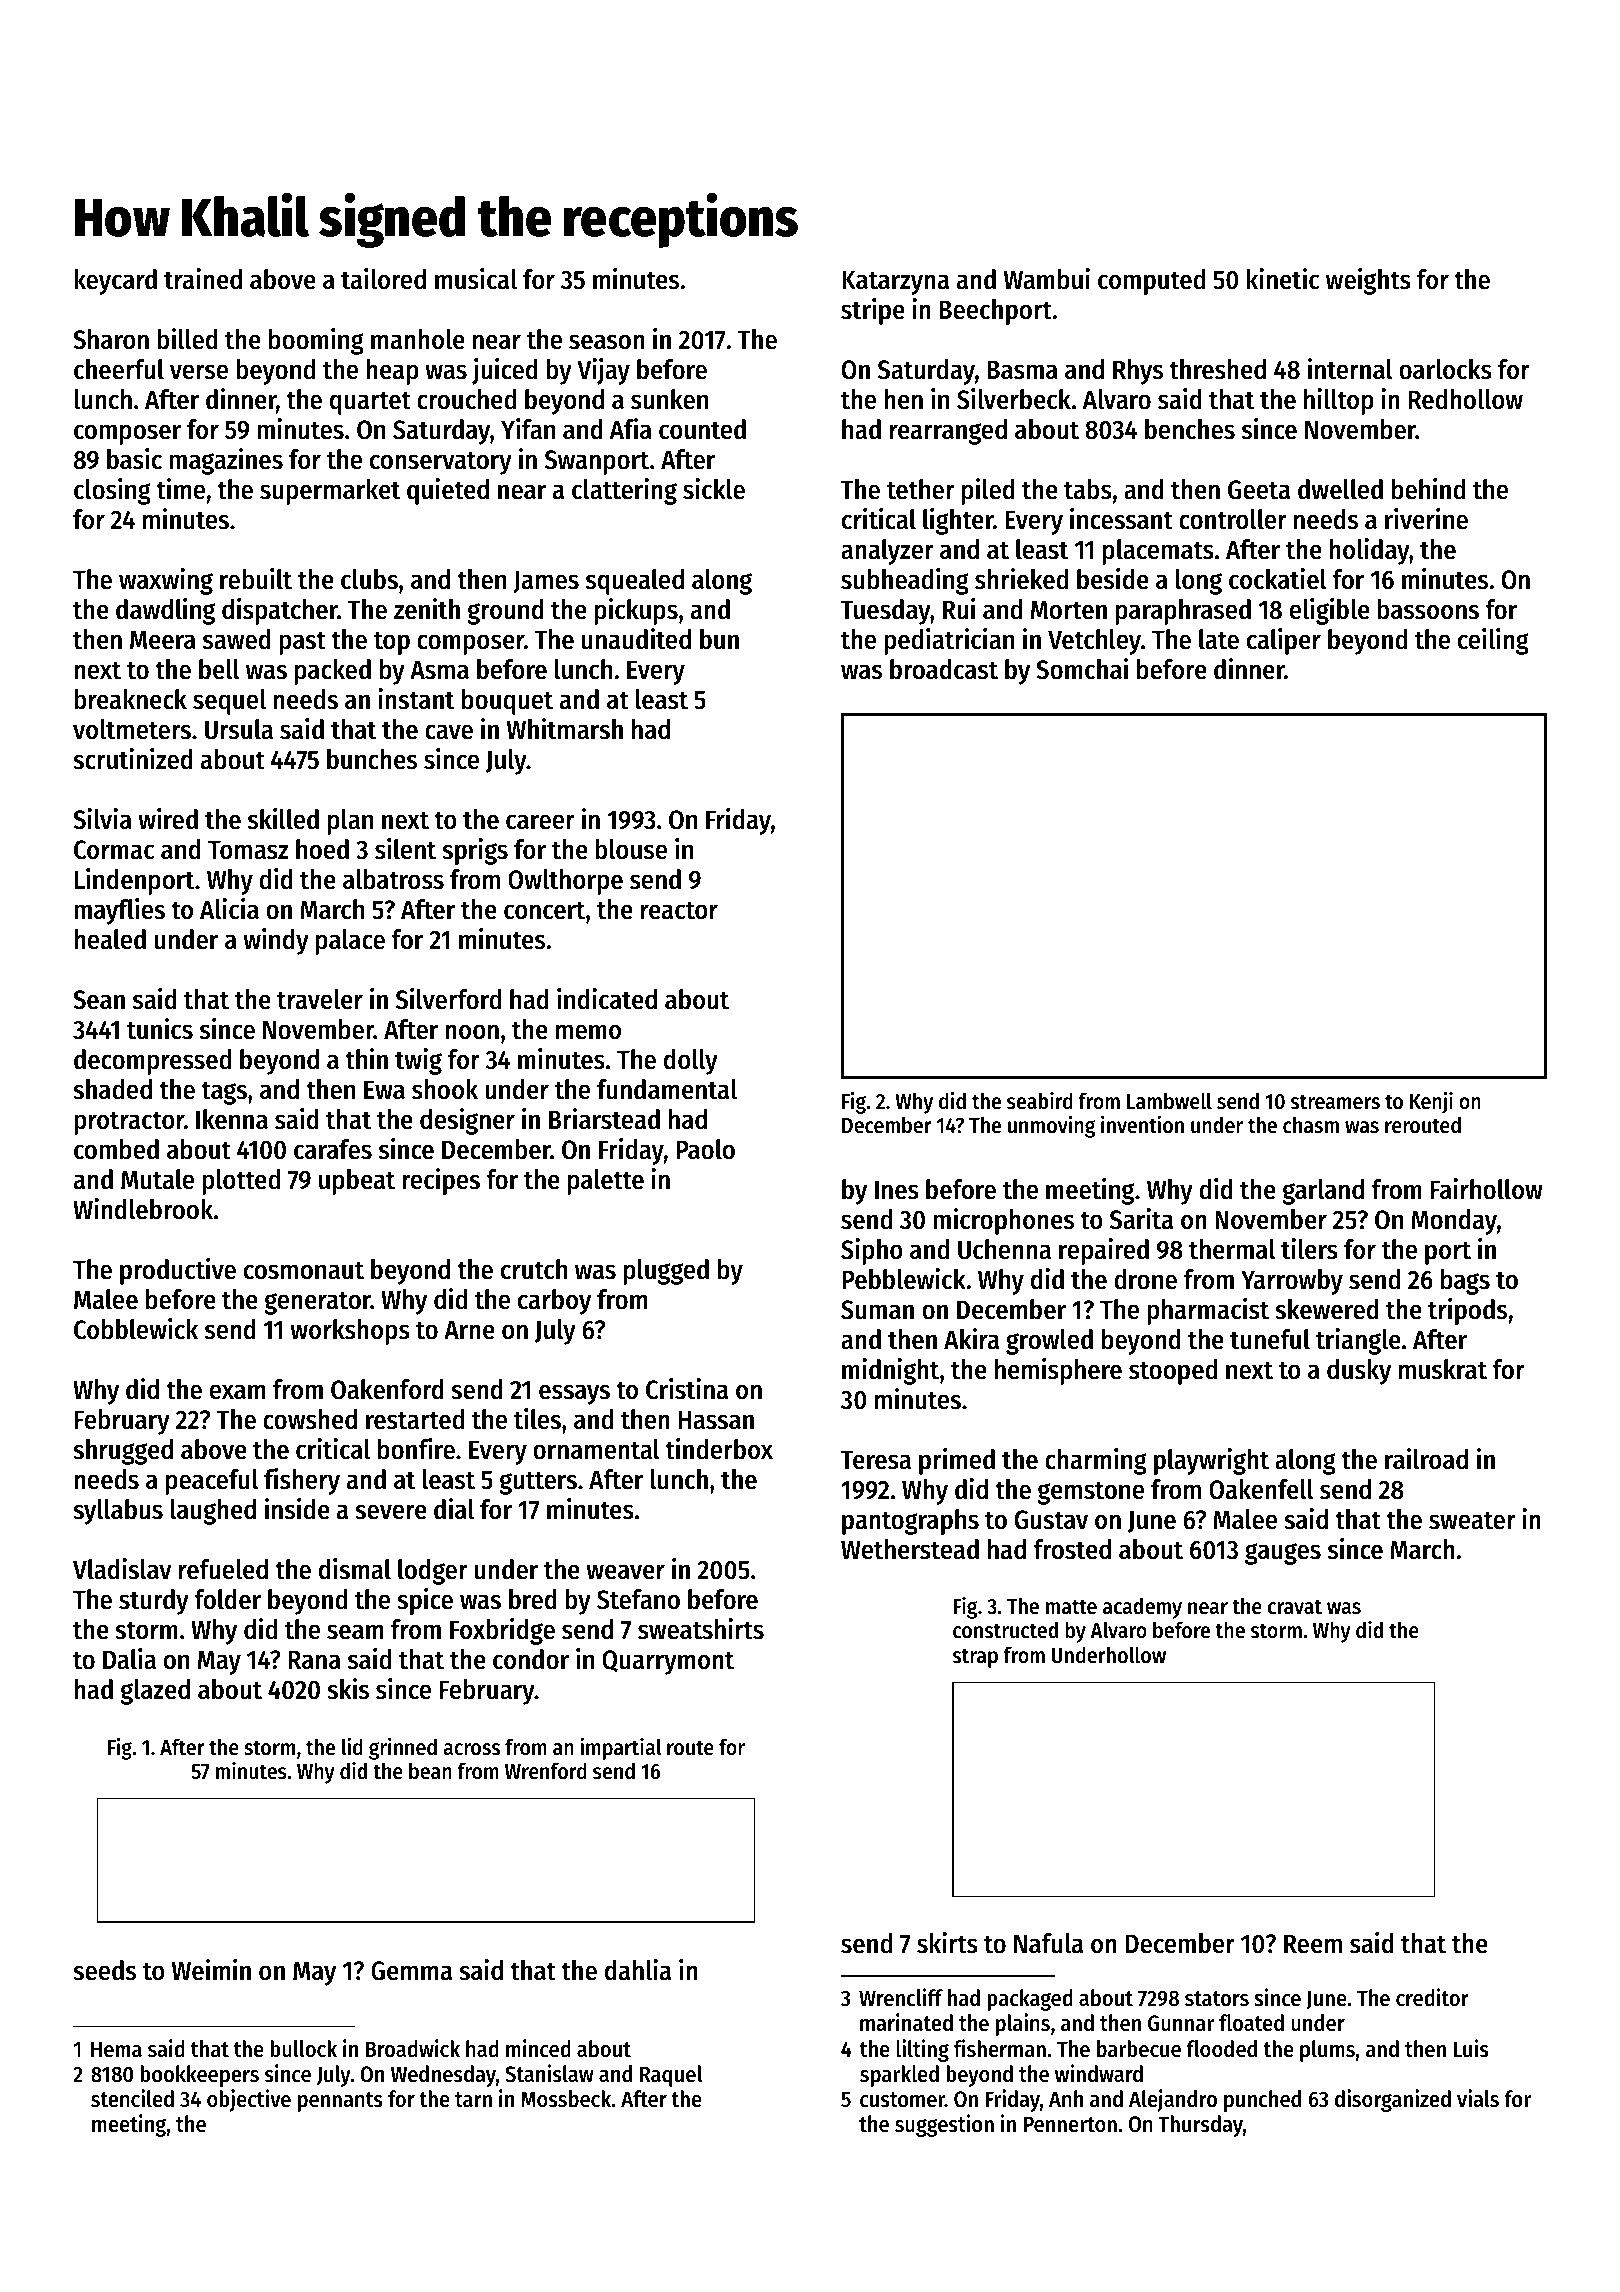 This document has height=2292, width=1620. Describe the element at coordinates (211, 1970) in the document. I see `Weimin` at that location.
